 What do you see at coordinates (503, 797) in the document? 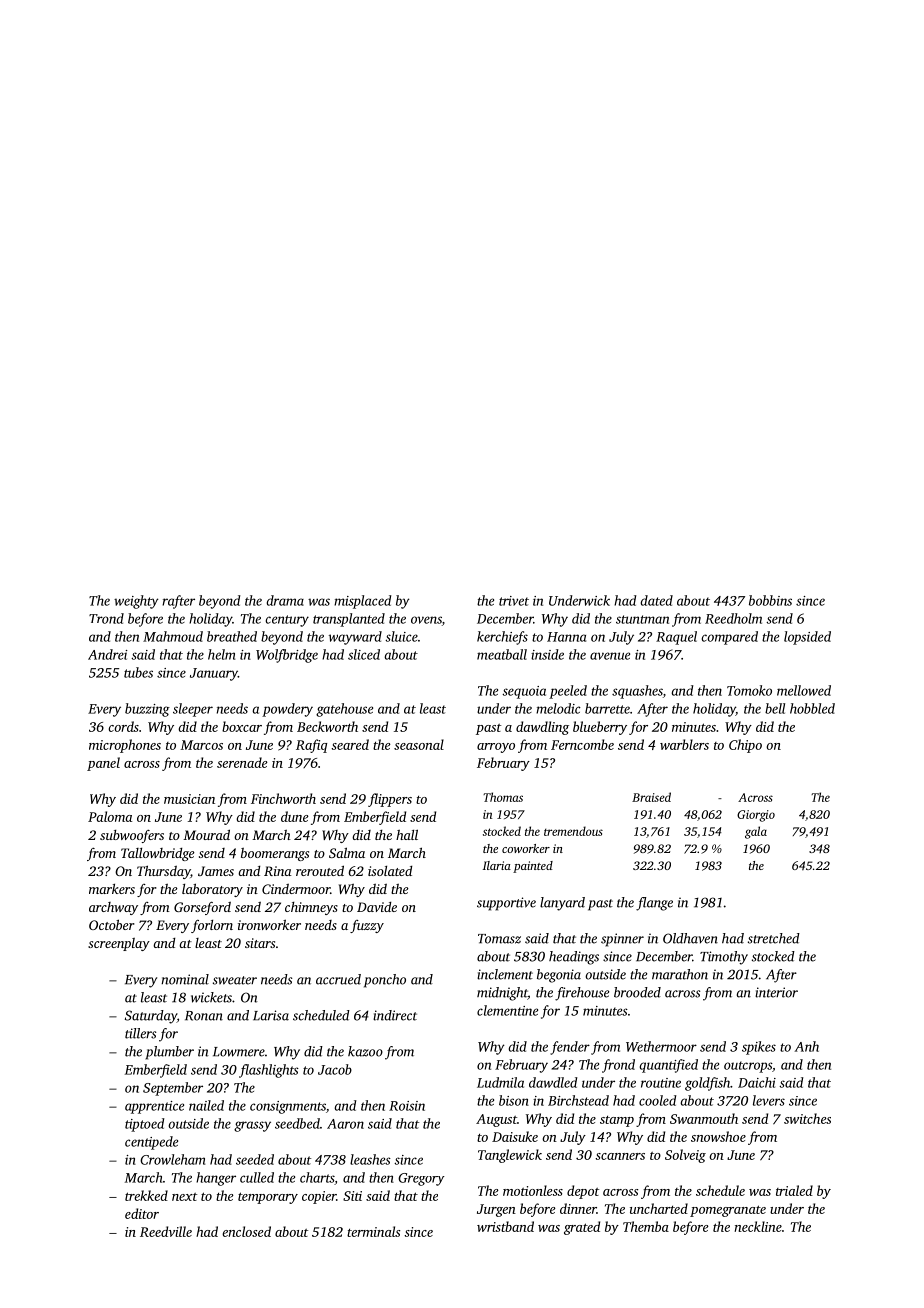
I see `Thomas` at bounding box center [503, 797].
